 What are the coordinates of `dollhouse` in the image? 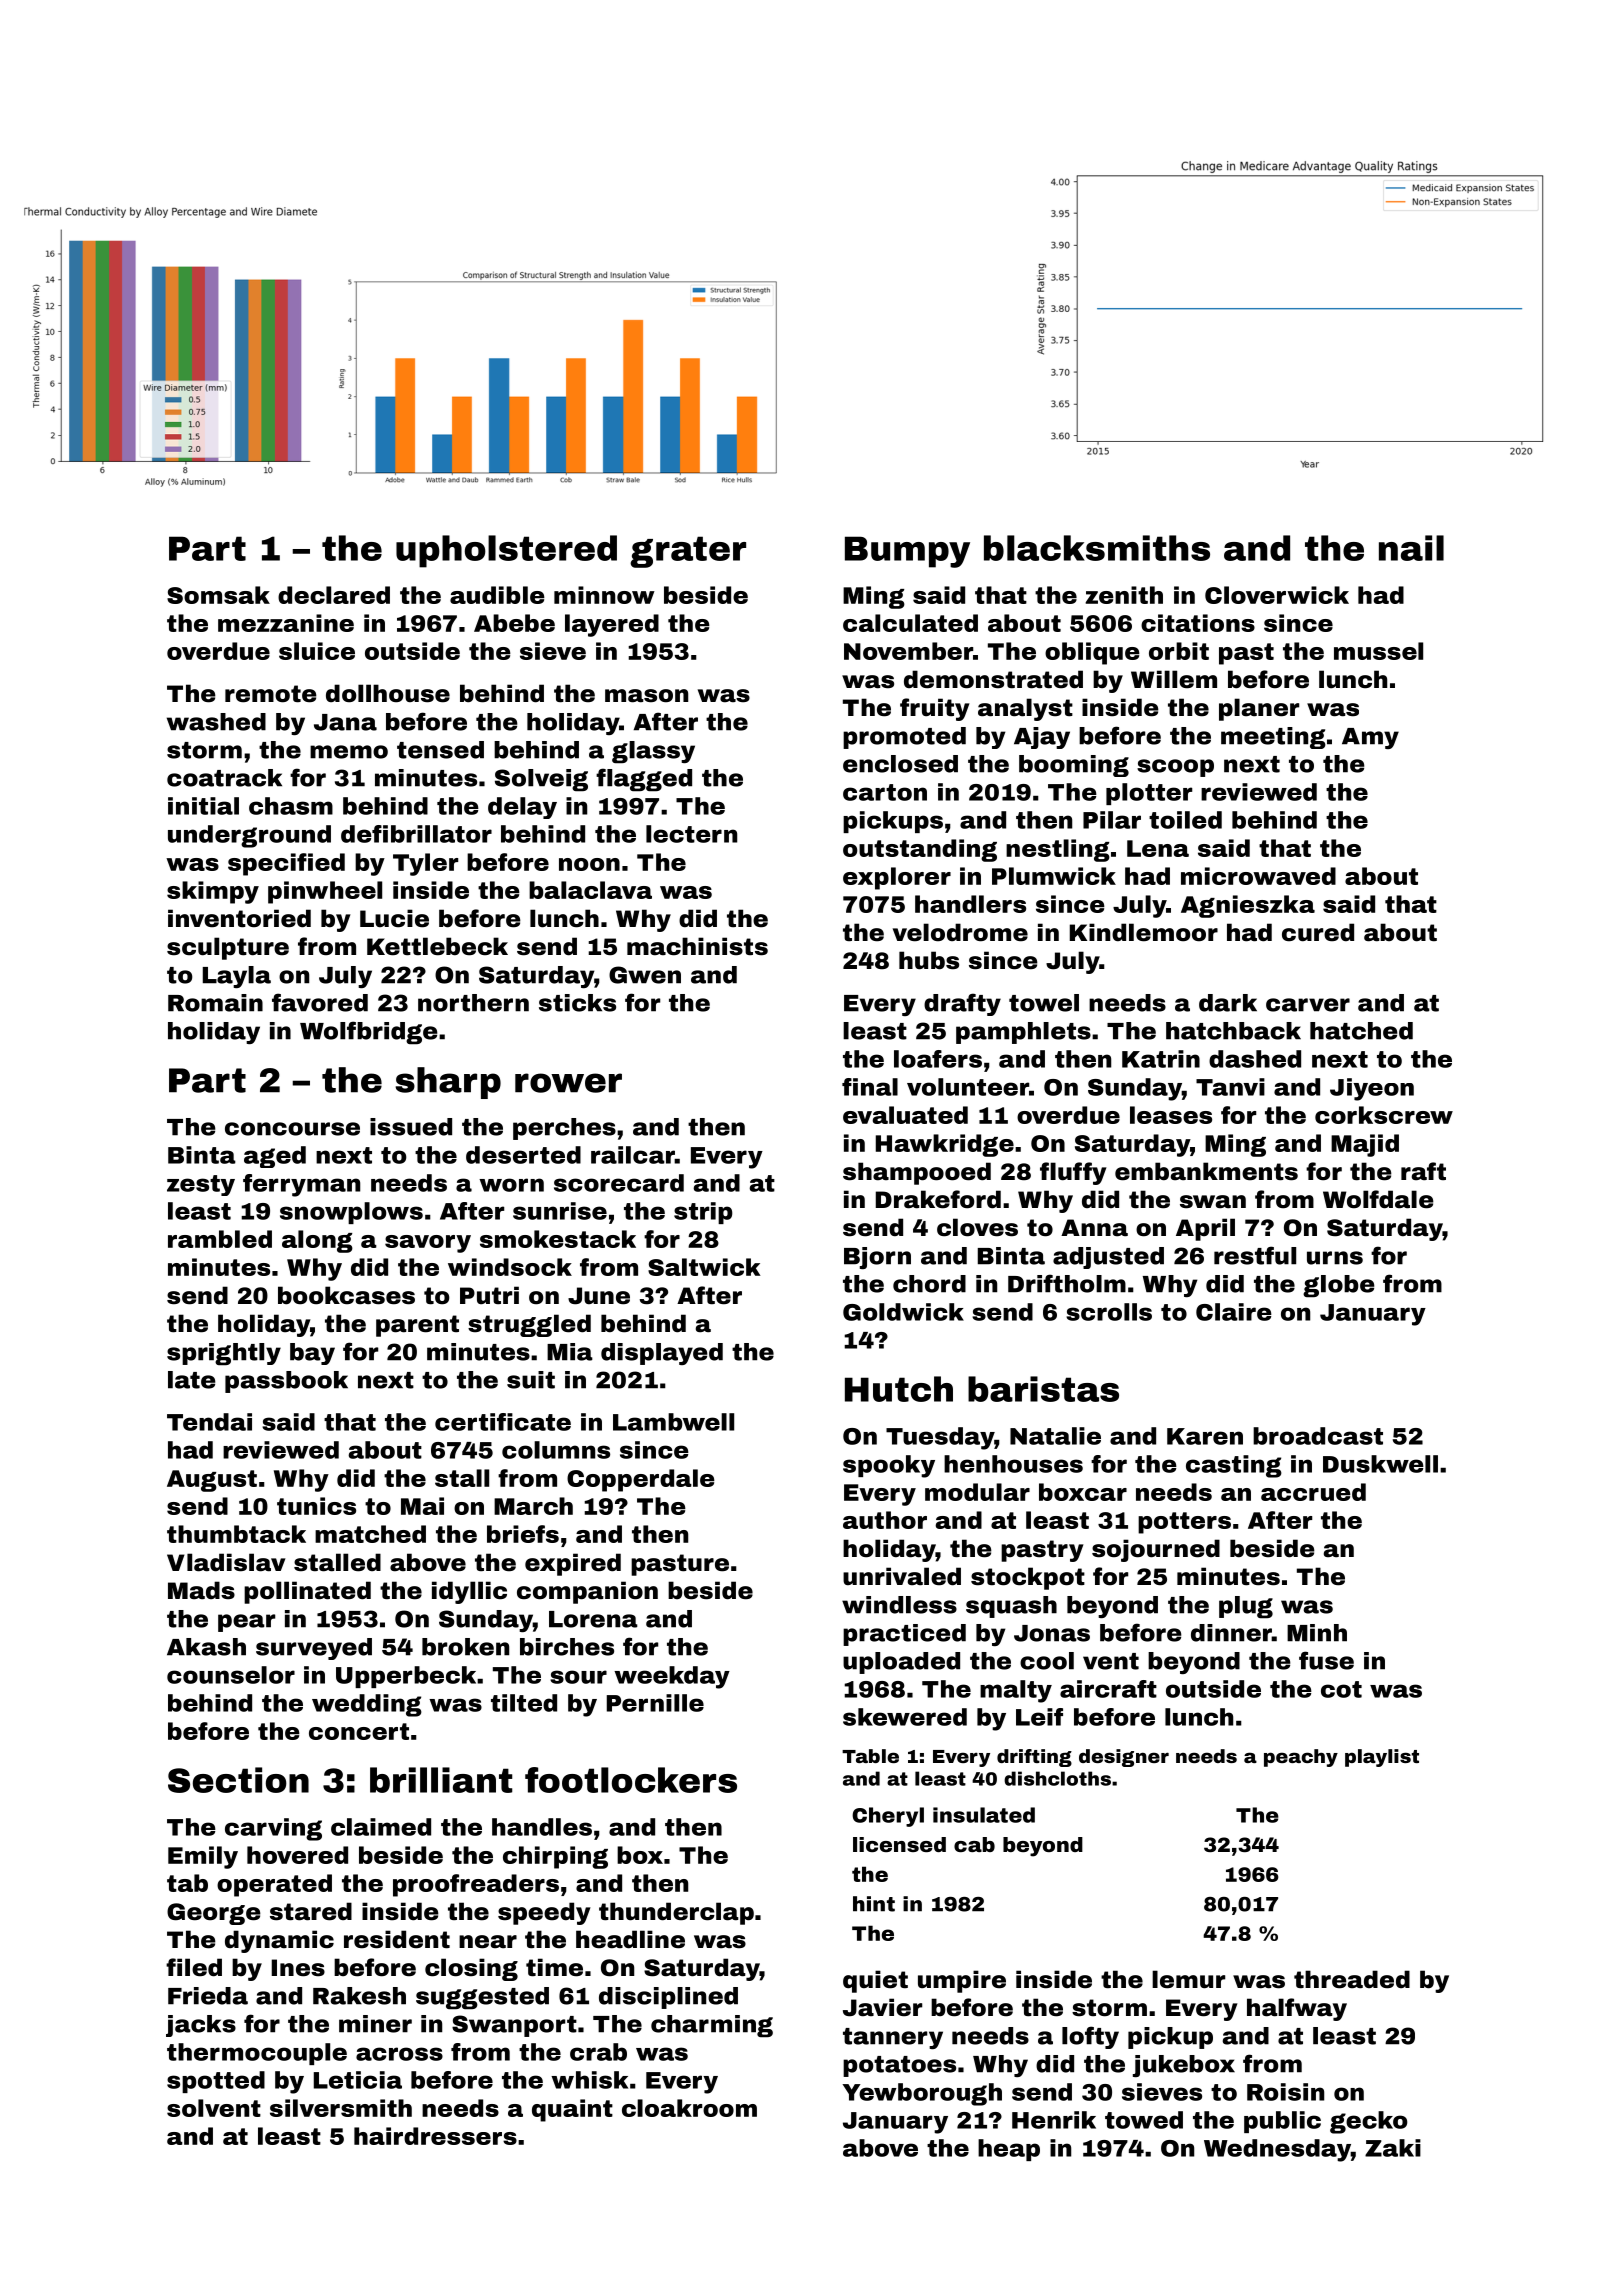 It's located at (388, 693).
